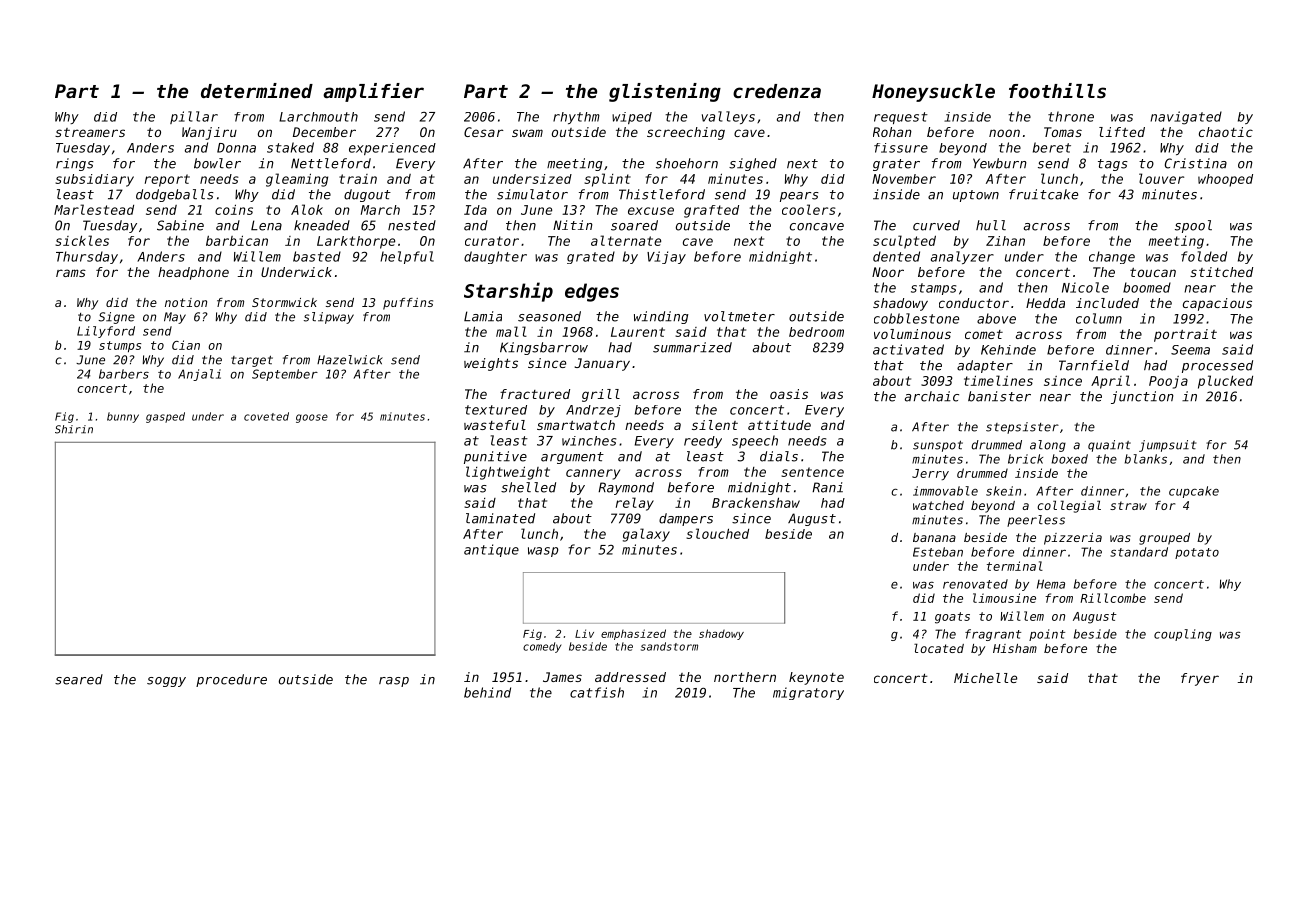 Image resolution: width=1308 pixels, height=924 pixels. What do you see at coordinates (601, 395) in the document?
I see `grill` at bounding box center [601, 395].
